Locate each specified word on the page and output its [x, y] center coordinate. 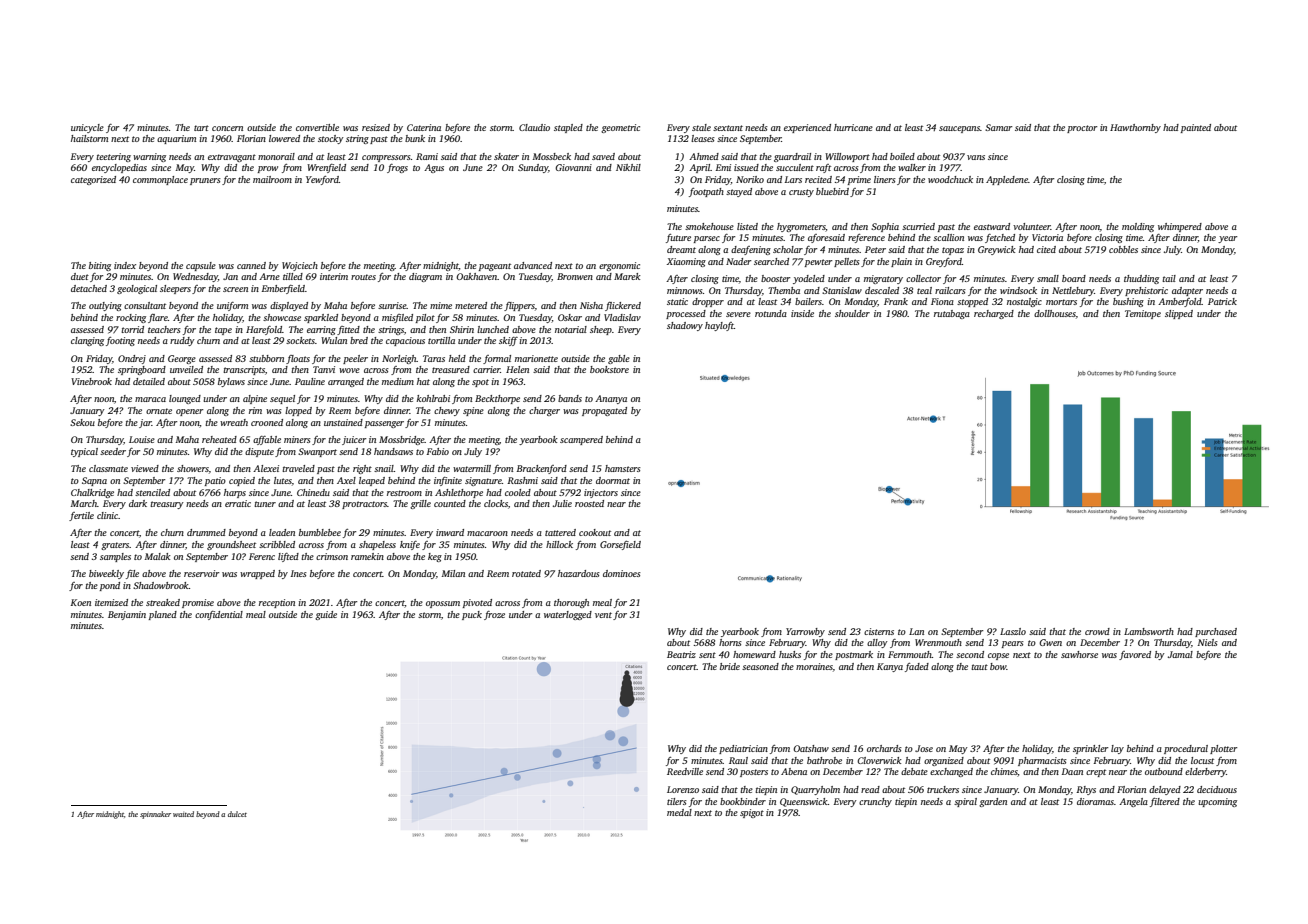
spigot [752, 813]
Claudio [534, 127]
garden [993, 802]
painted [1196, 128]
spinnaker [155, 815]
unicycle [87, 128]
